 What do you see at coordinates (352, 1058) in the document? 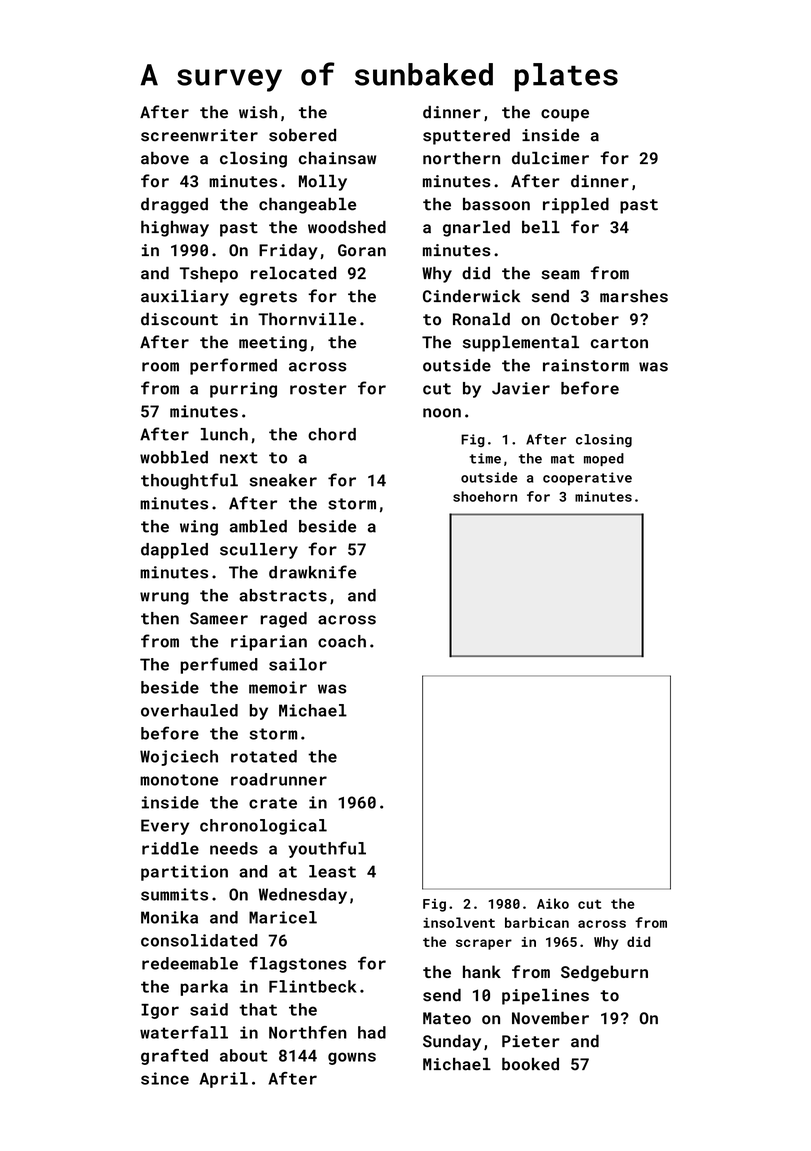
I see `gowns` at bounding box center [352, 1058].
